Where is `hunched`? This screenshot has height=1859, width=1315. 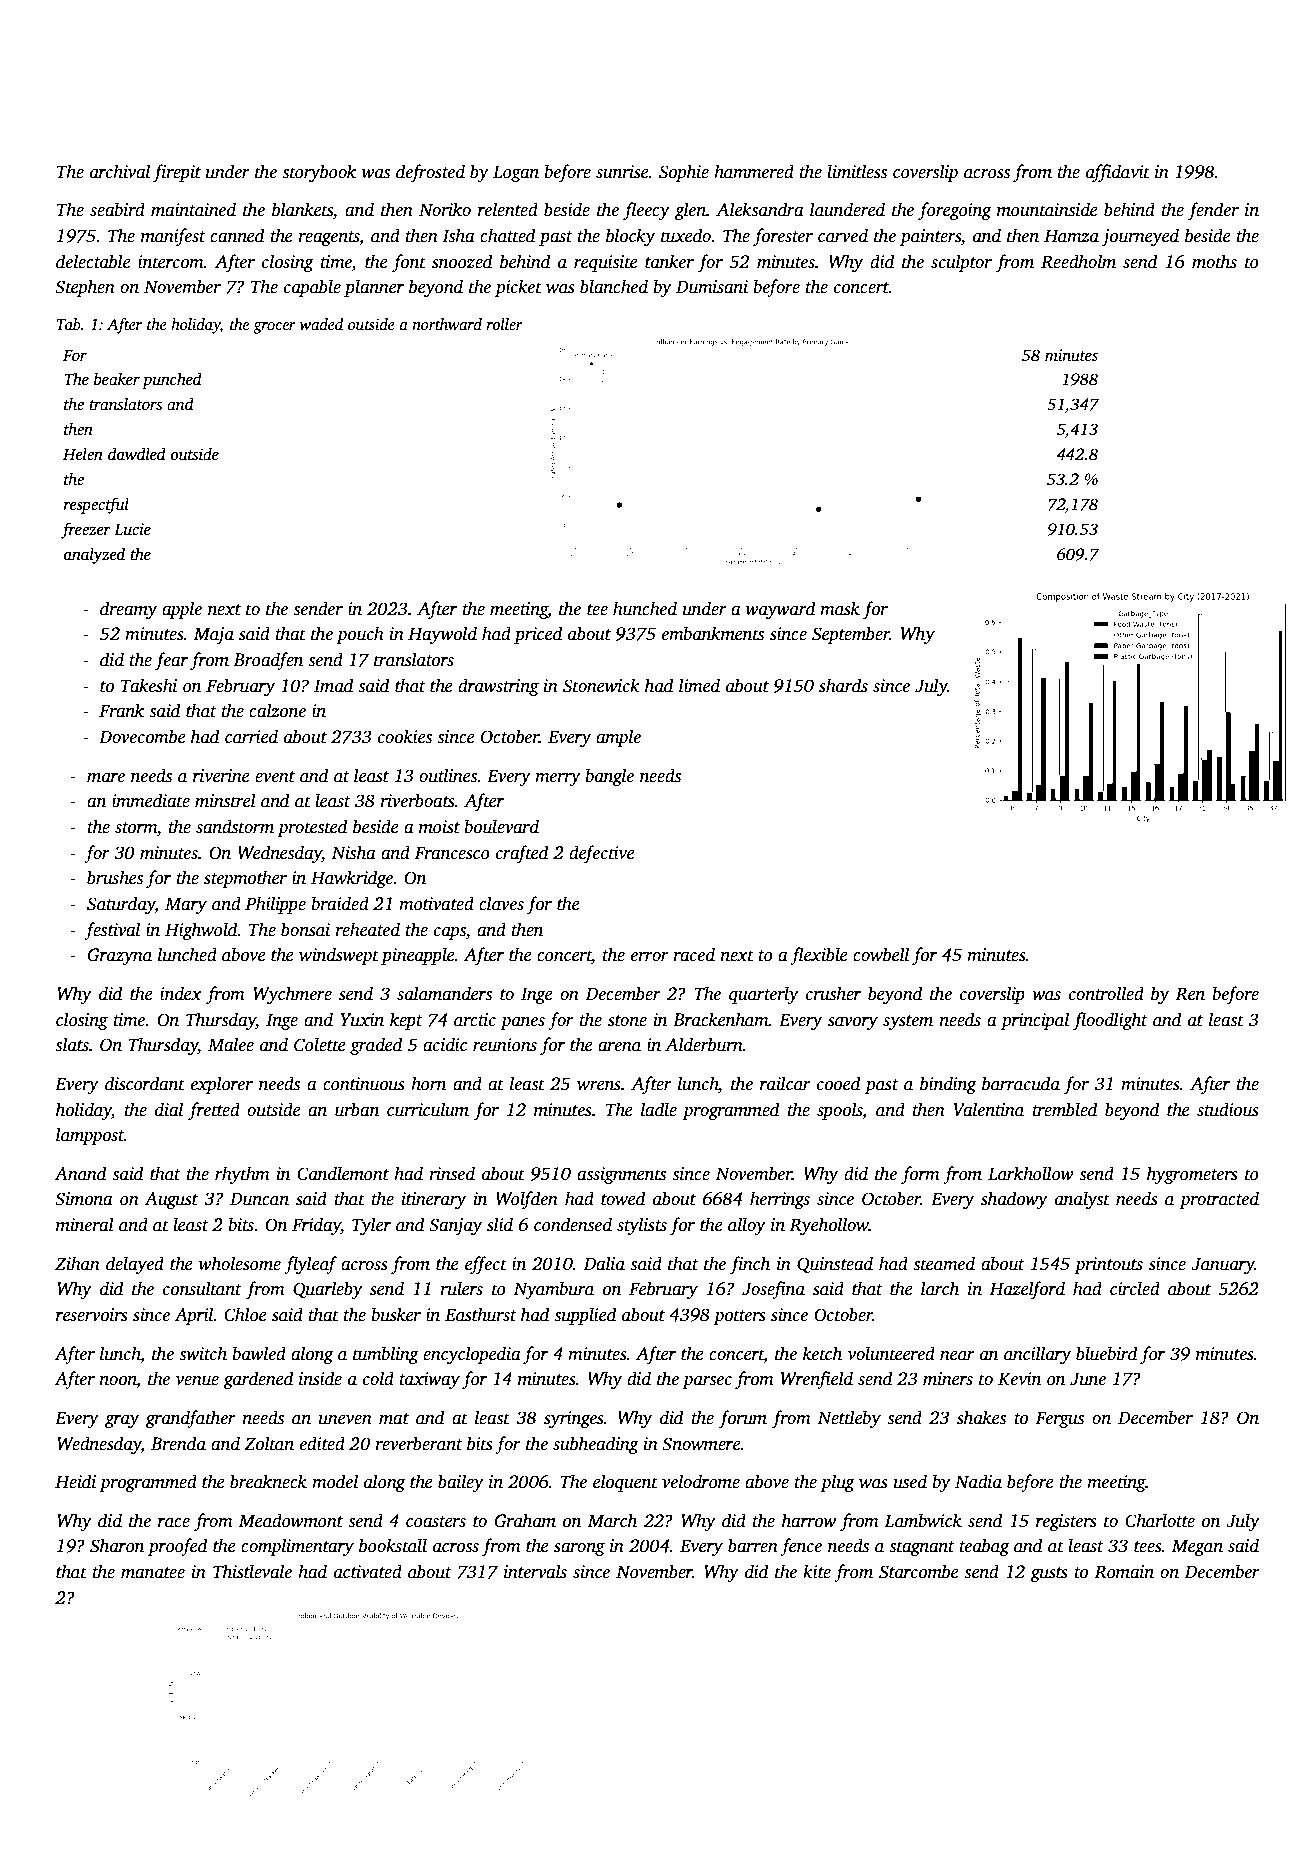
hunched is located at coordinates (645, 608).
